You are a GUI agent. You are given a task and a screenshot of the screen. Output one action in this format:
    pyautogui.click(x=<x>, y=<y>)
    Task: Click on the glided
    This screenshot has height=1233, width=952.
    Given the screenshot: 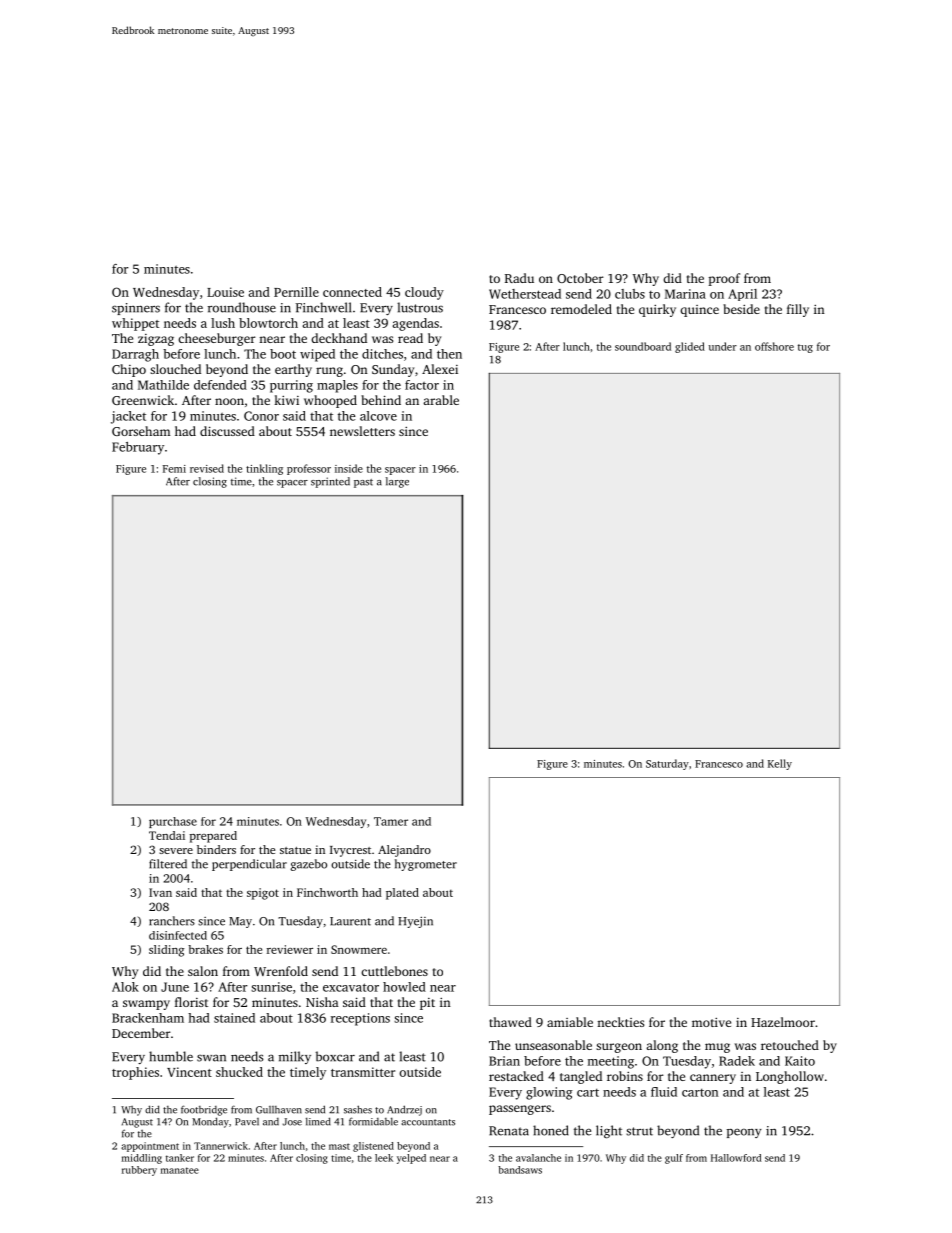 What is the action you would take?
    pyautogui.click(x=690, y=347)
